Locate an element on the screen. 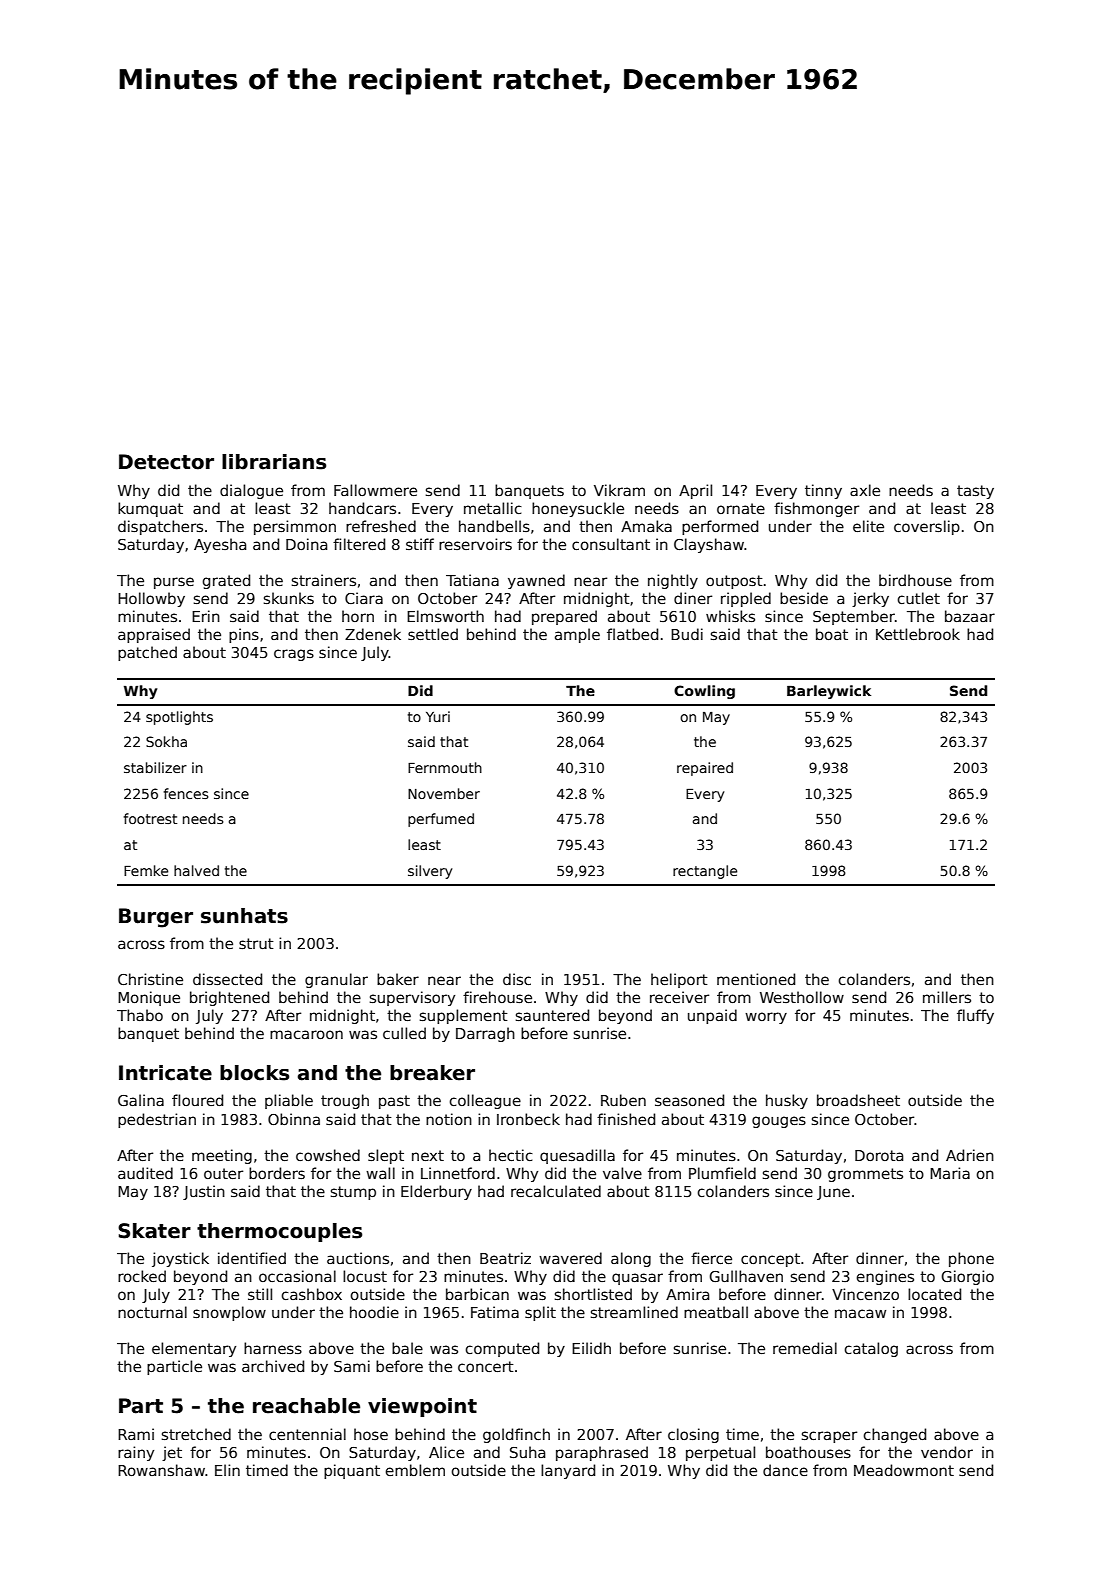  millers is located at coordinates (947, 997).
